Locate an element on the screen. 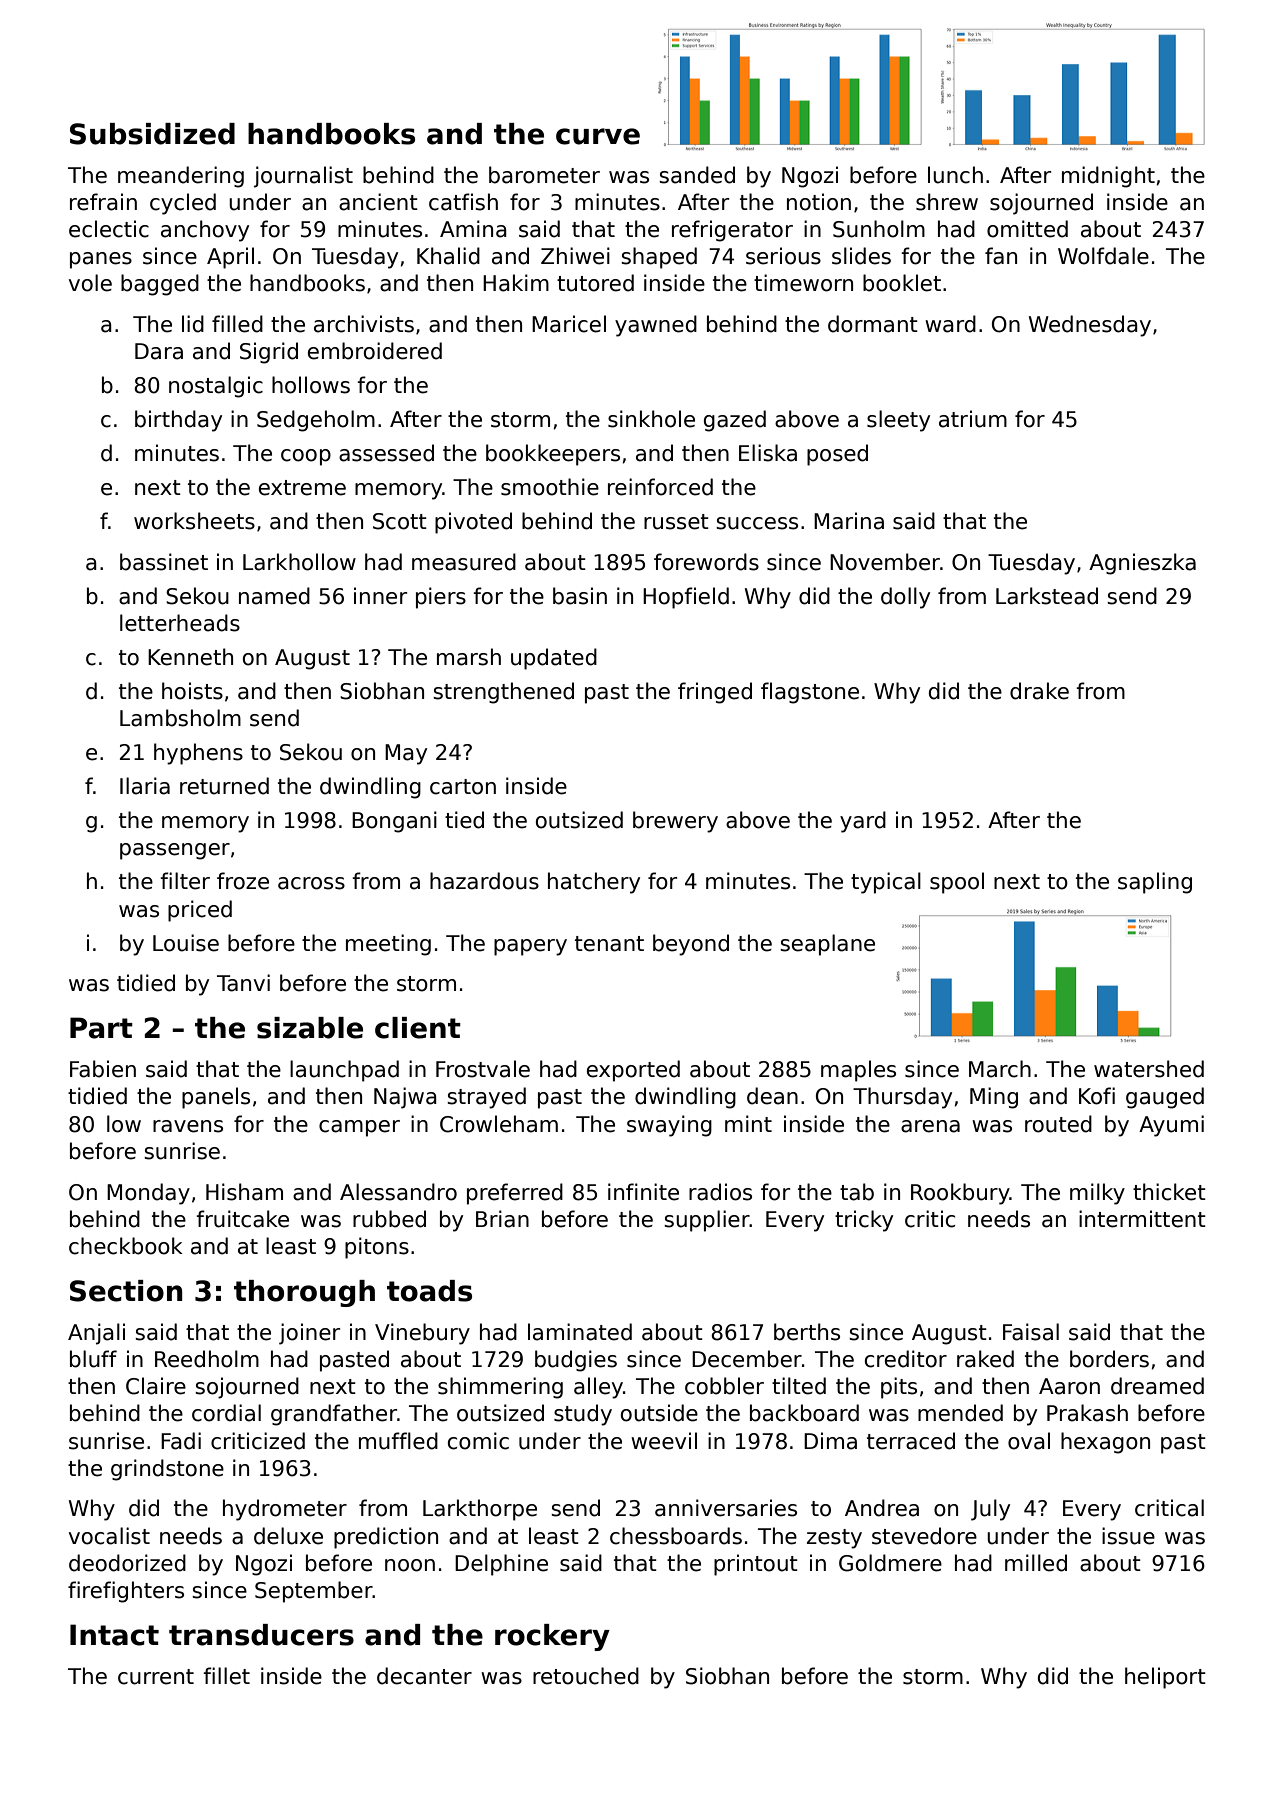 The width and height of the screenshot is (1274, 1802). named is located at coordinates (274, 596).
